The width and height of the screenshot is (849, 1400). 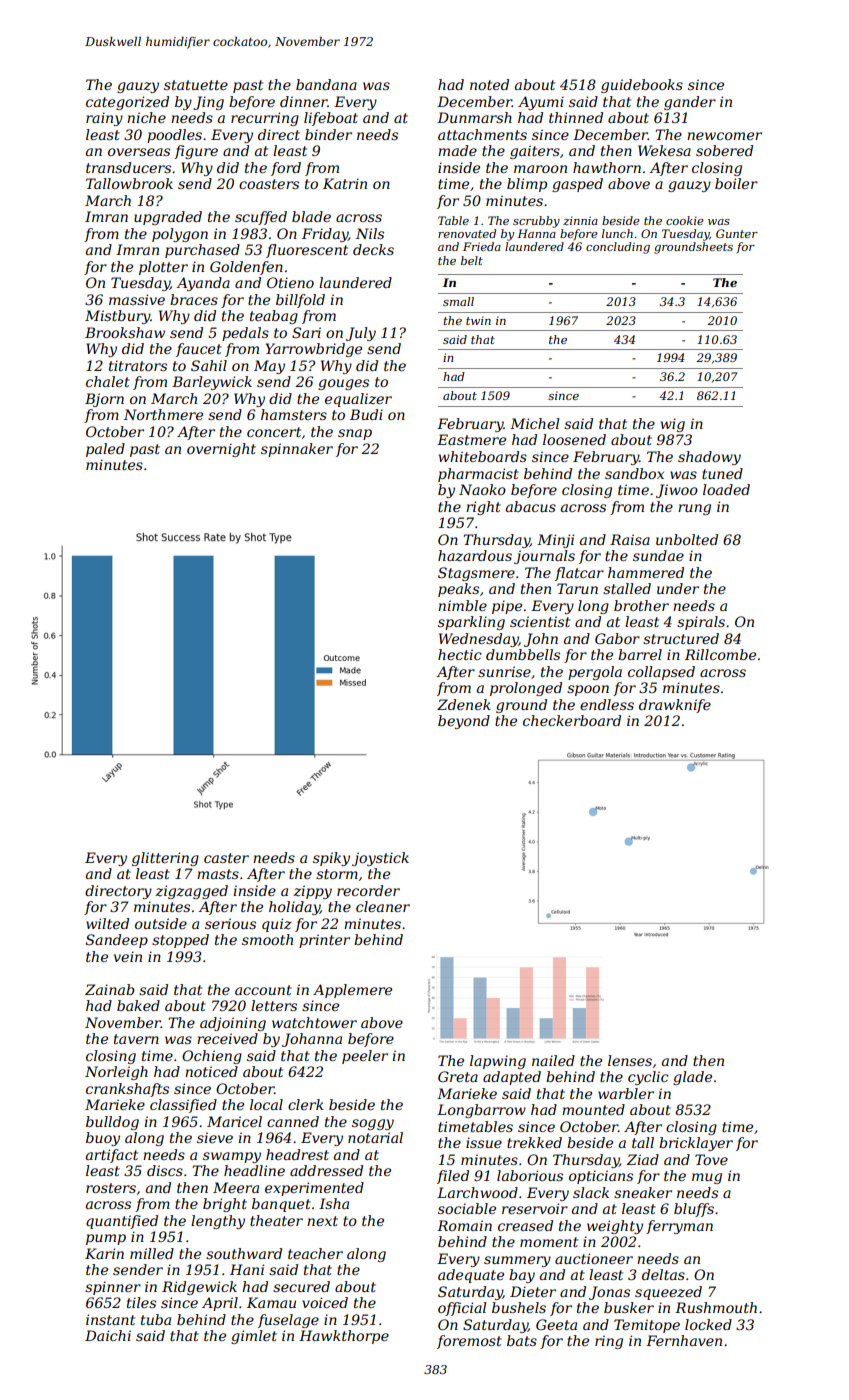 I want to click on caster, so click(x=226, y=858).
